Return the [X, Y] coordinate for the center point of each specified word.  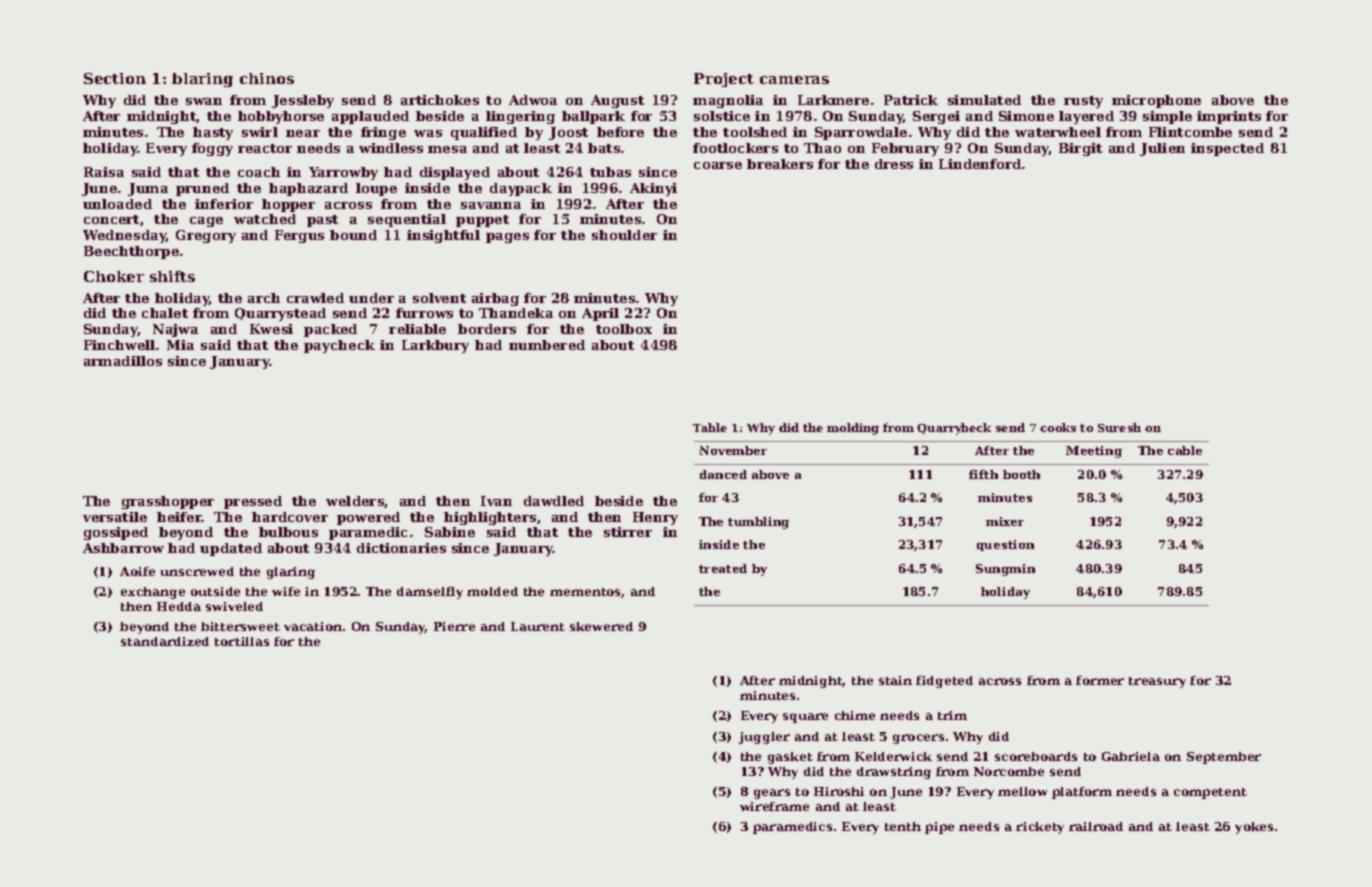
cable [1185, 450]
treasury [1157, 682]
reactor [265, 148]
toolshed [755, 132]
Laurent [538, 626]
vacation [313, 626]
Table [710, 427]
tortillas [242, 641]
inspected [1227, 149]
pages [507, 238]
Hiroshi [839, 791]
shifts [172, 276]
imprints [1229, 117]
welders [355, 501]
